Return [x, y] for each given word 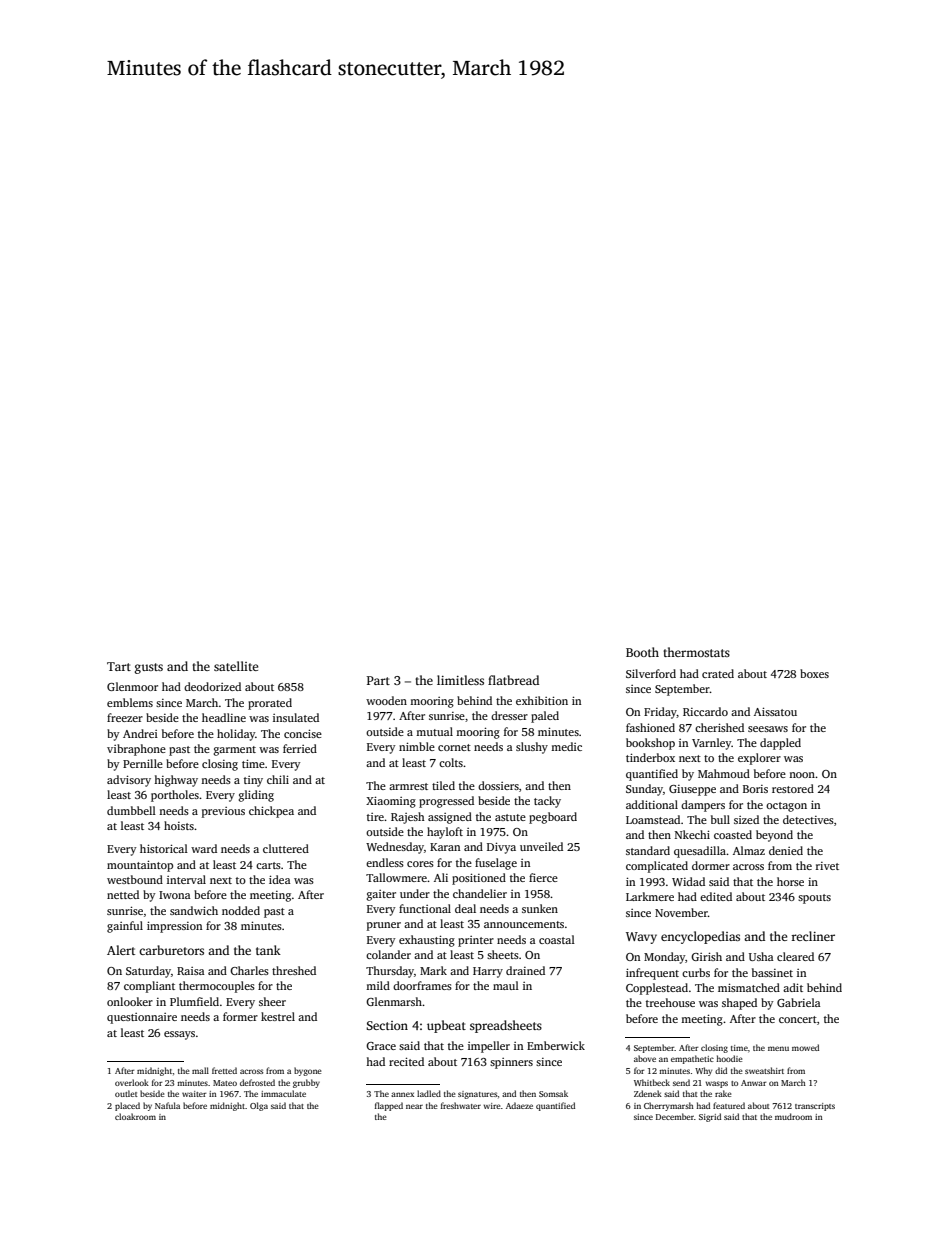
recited [406, 1061]
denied [786, 850]
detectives [808, 819]
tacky [547, 802]
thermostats [696, 652]
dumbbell [131, 810]
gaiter [381, 895]
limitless [460, 680]
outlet [126, 1093]
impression [174, 927]
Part [378, 680]
